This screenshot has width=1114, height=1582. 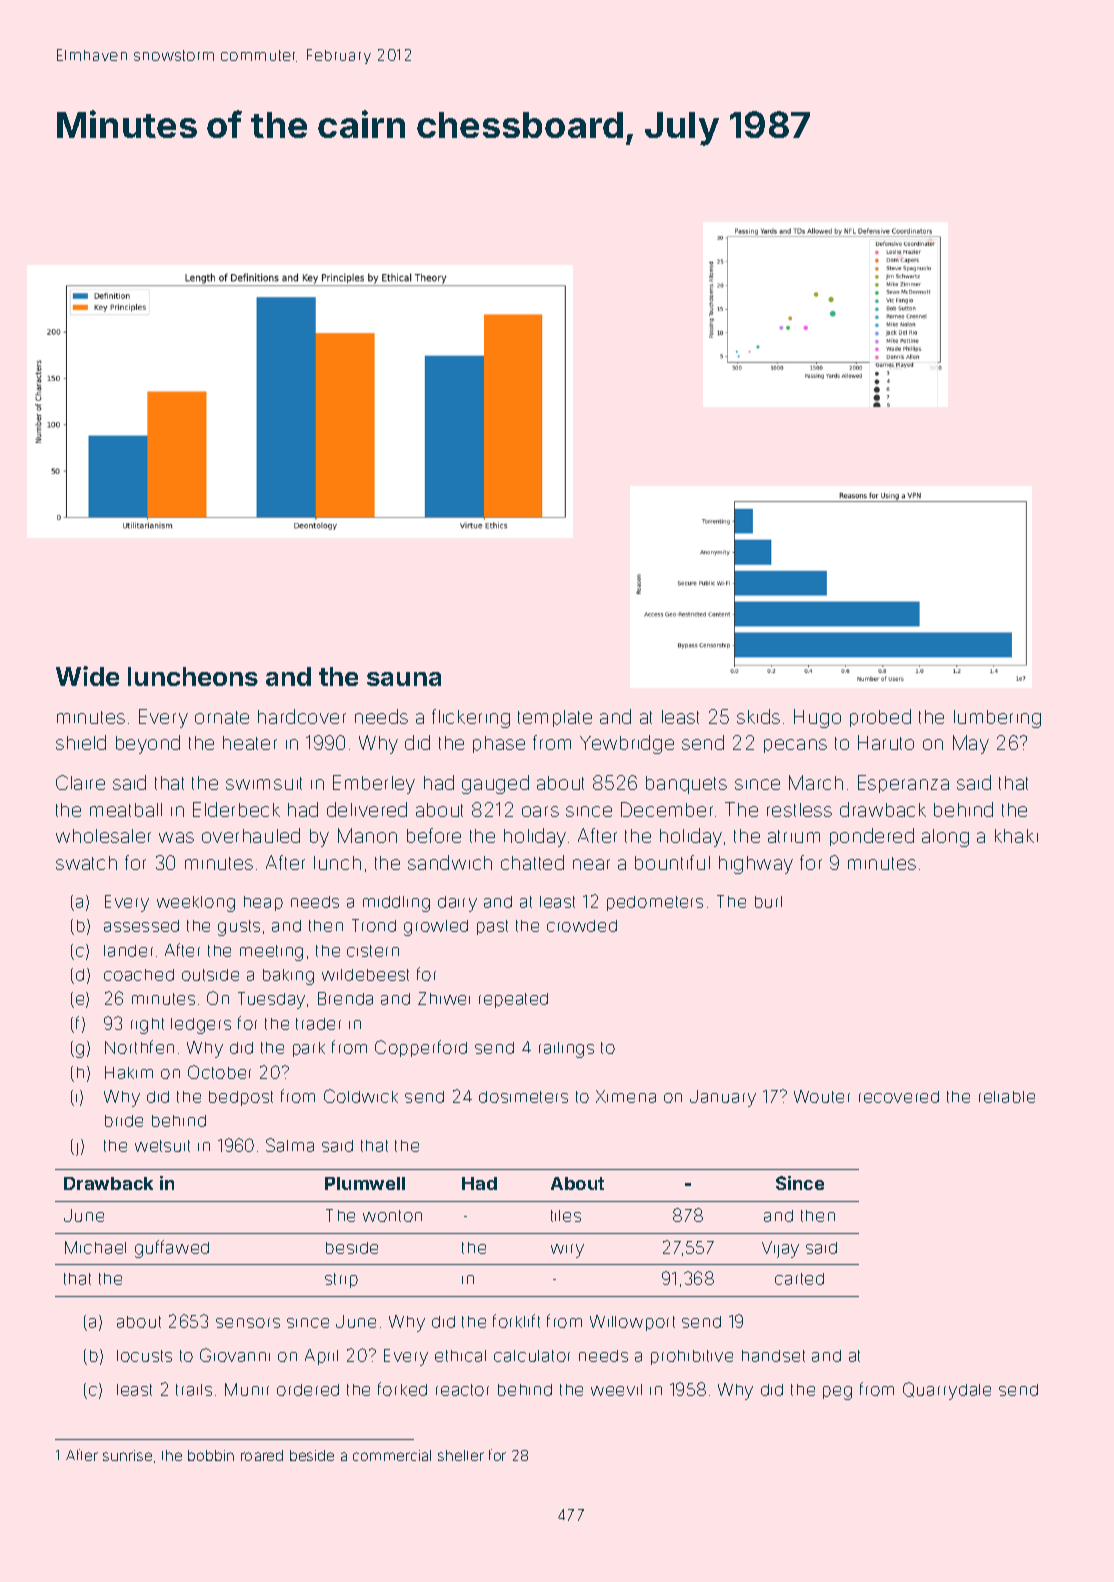 I want to click on lander, so click(x=128, y=951).
